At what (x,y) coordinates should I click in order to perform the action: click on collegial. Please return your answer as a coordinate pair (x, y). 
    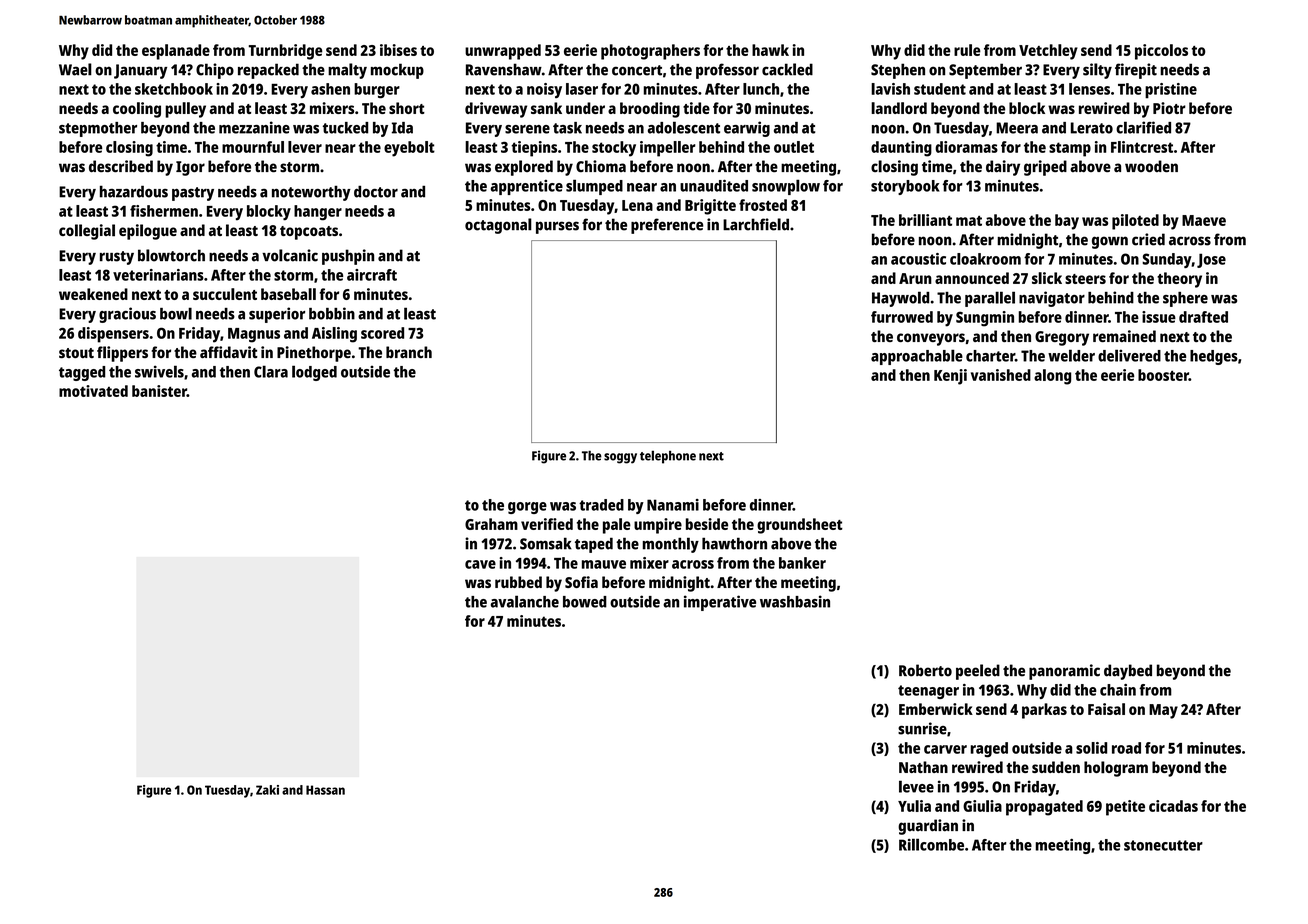
    Looking at the image, I should click on (87, 232).
